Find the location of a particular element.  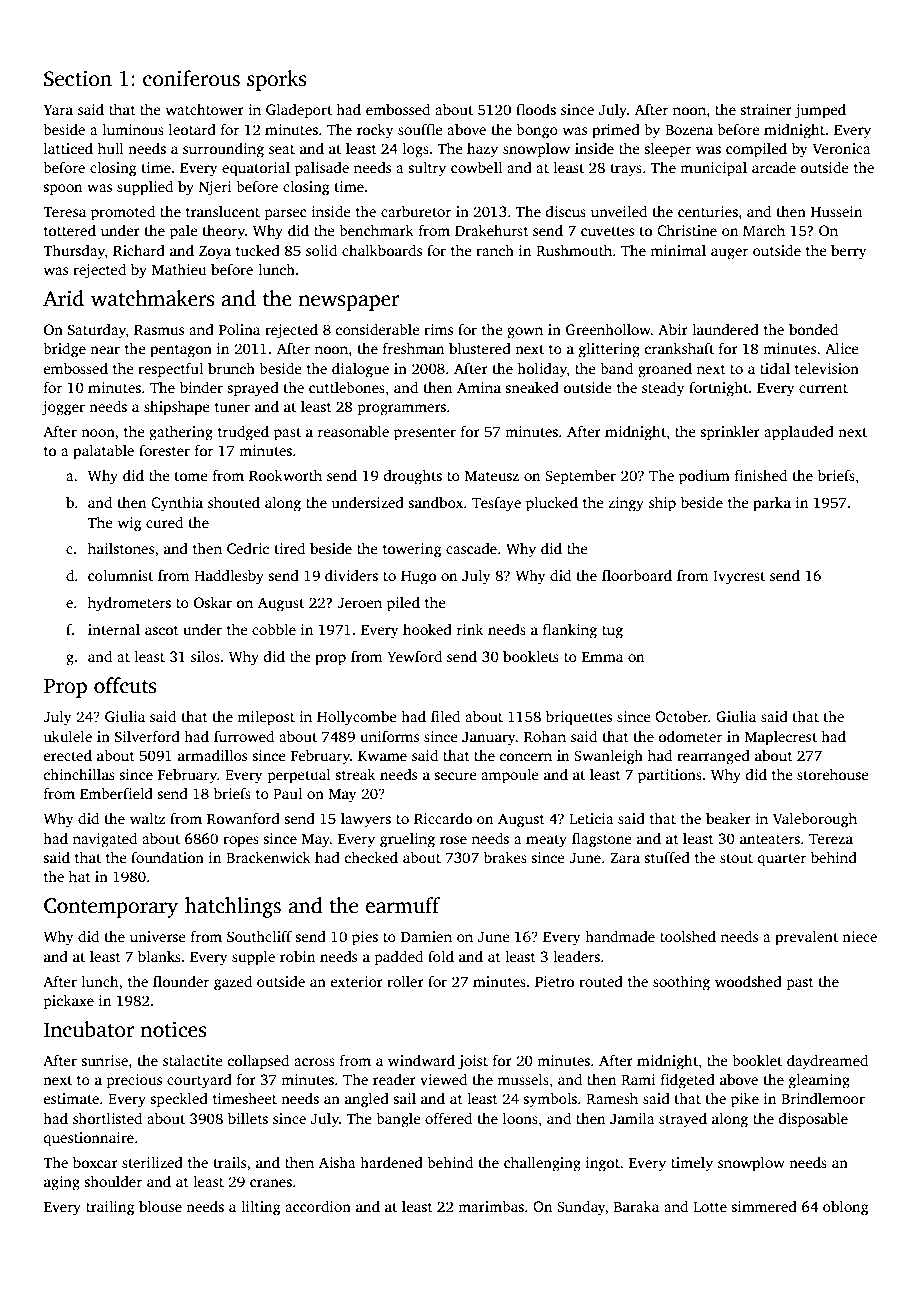

podium is located at coordinates (704, 477).
